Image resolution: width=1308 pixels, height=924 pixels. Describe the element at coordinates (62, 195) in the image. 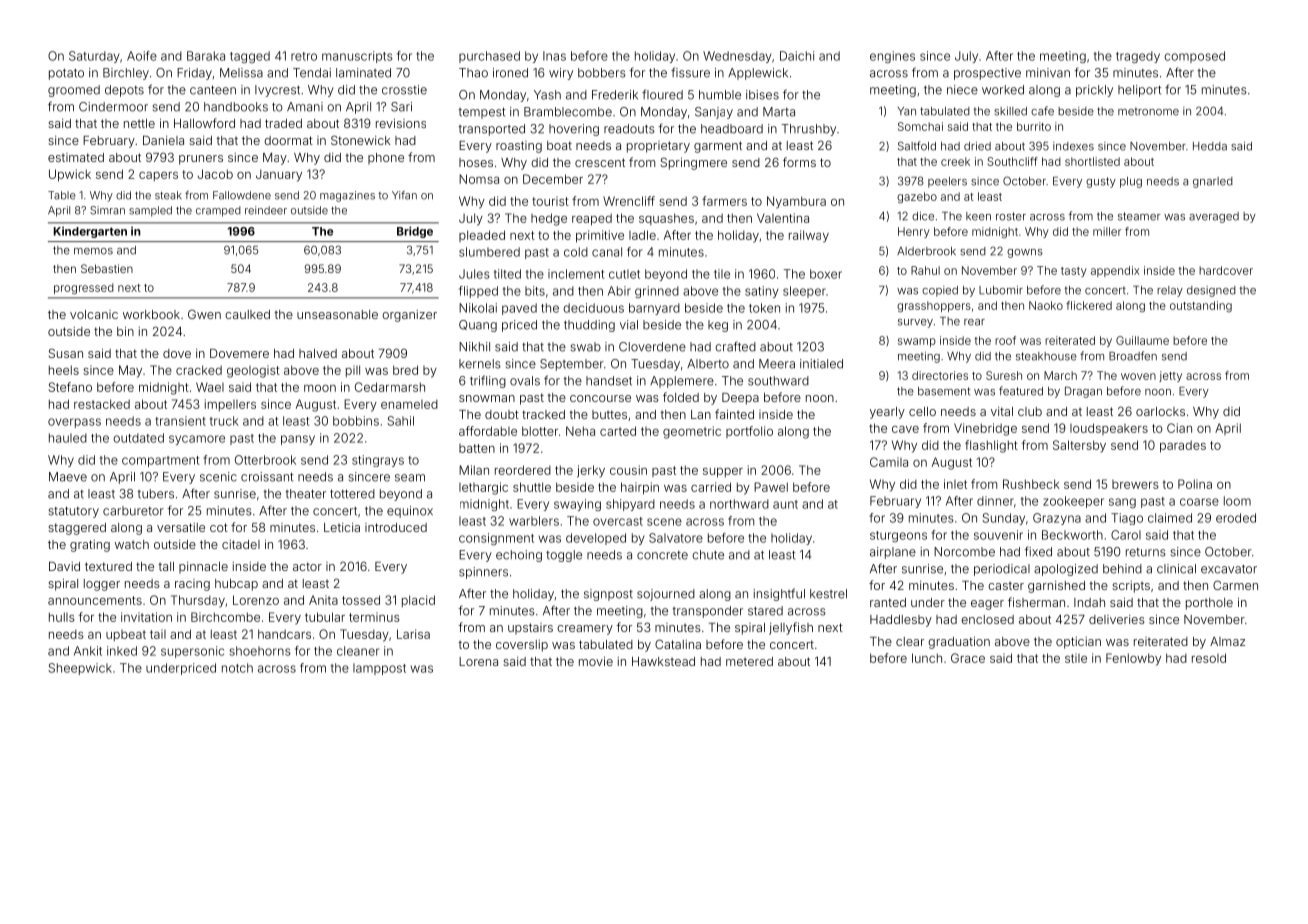

I see `Table` at that location.
